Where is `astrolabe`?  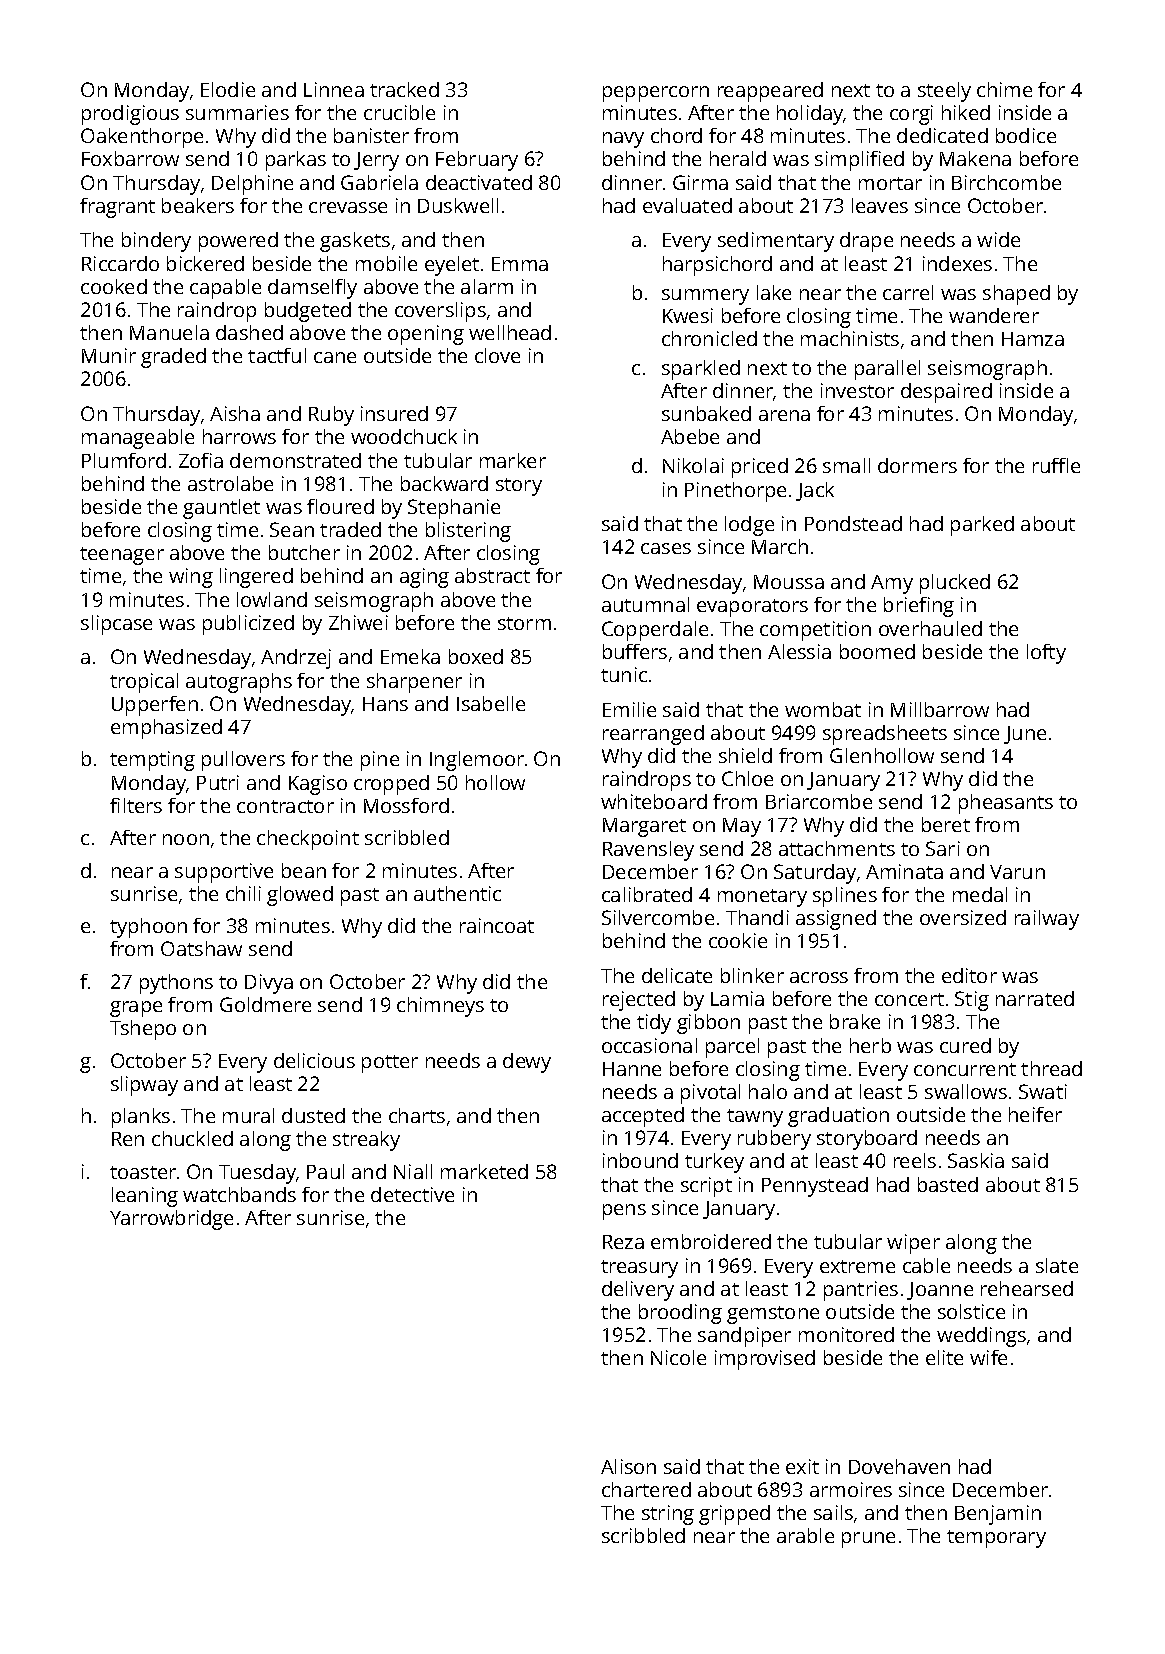
astrolabe is located at coordinates (230, 483).
